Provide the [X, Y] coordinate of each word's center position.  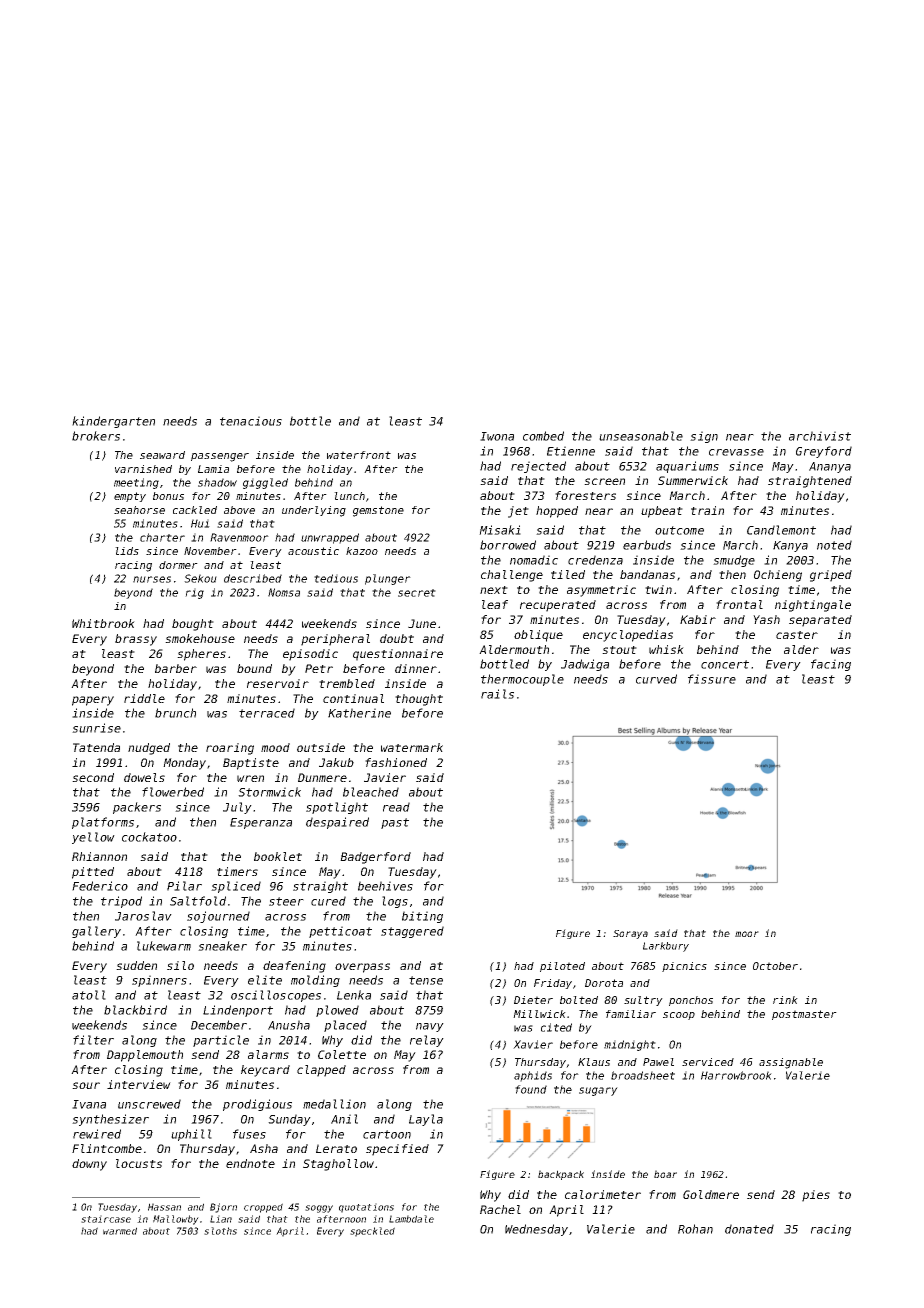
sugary [598, 1091]
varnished [143, 469]
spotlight [337, 808]
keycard [265, 1071]
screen [604, 481]
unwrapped [330, 538]
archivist [820, 436]
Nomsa [284, 592]
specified [397, 1150]
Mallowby [176, 1220]
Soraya [630, 934]
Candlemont [781, 530]
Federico [100, 886]
